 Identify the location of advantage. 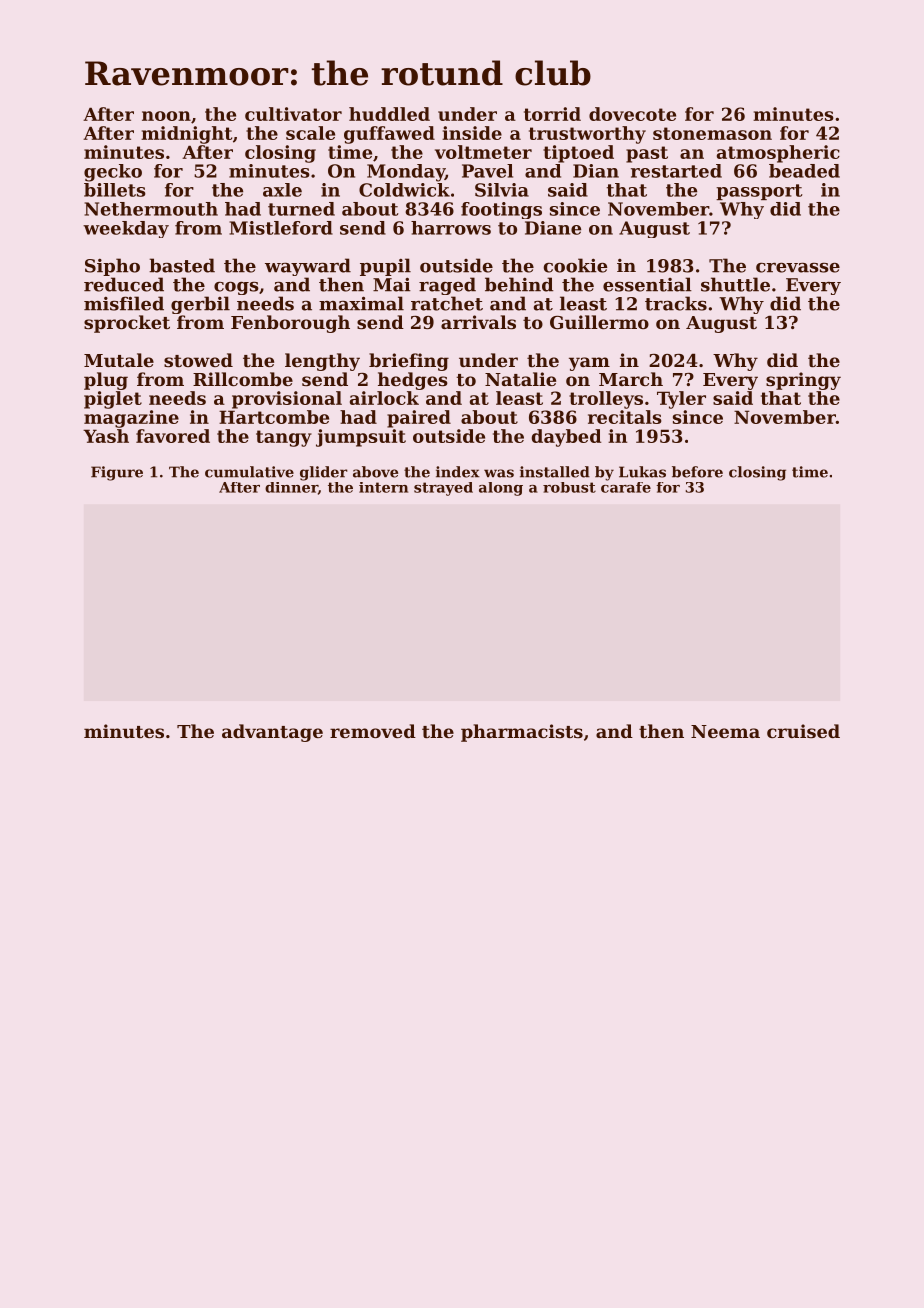
(272, 733).
